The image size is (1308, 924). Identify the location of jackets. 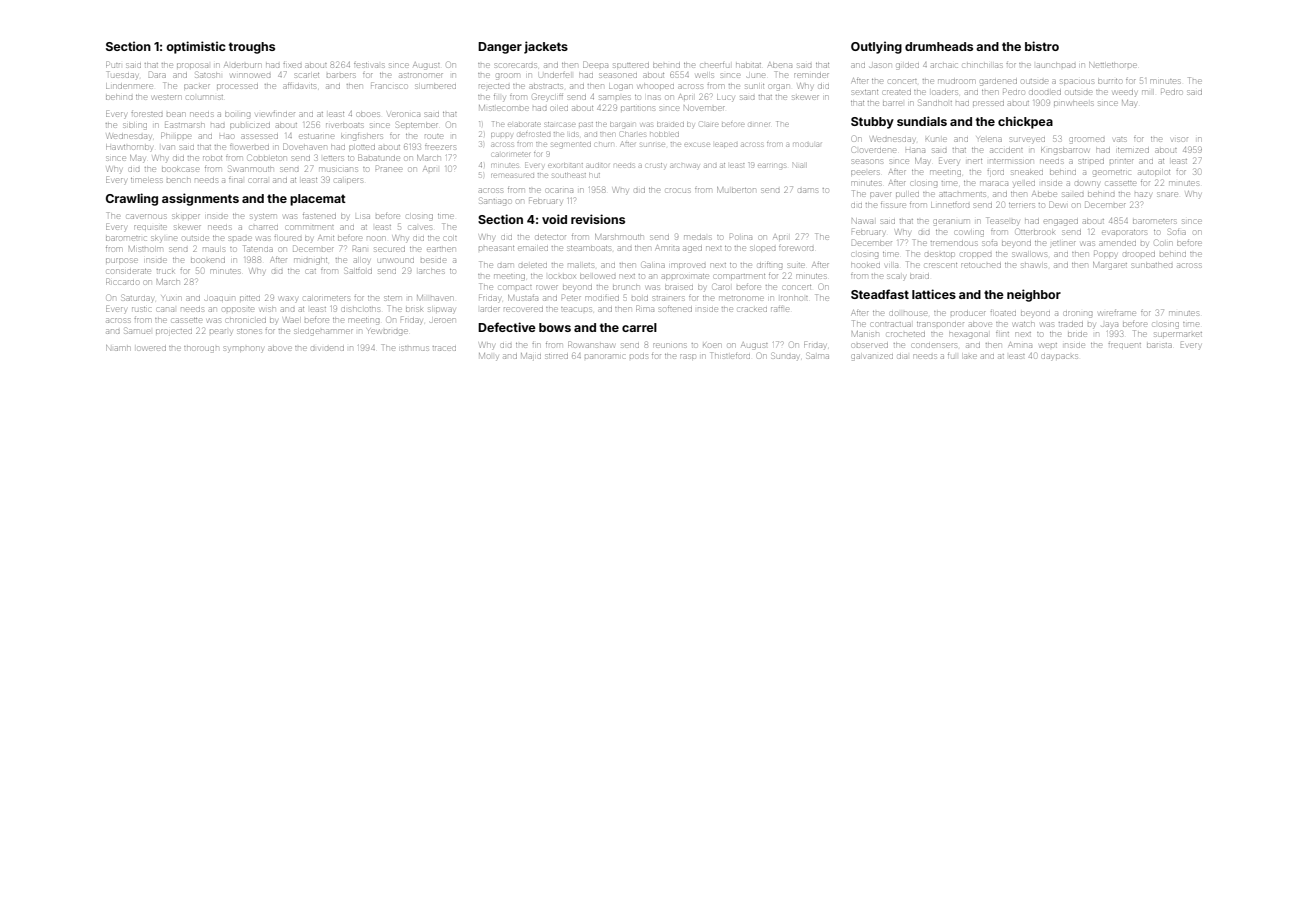
(546, 47).
